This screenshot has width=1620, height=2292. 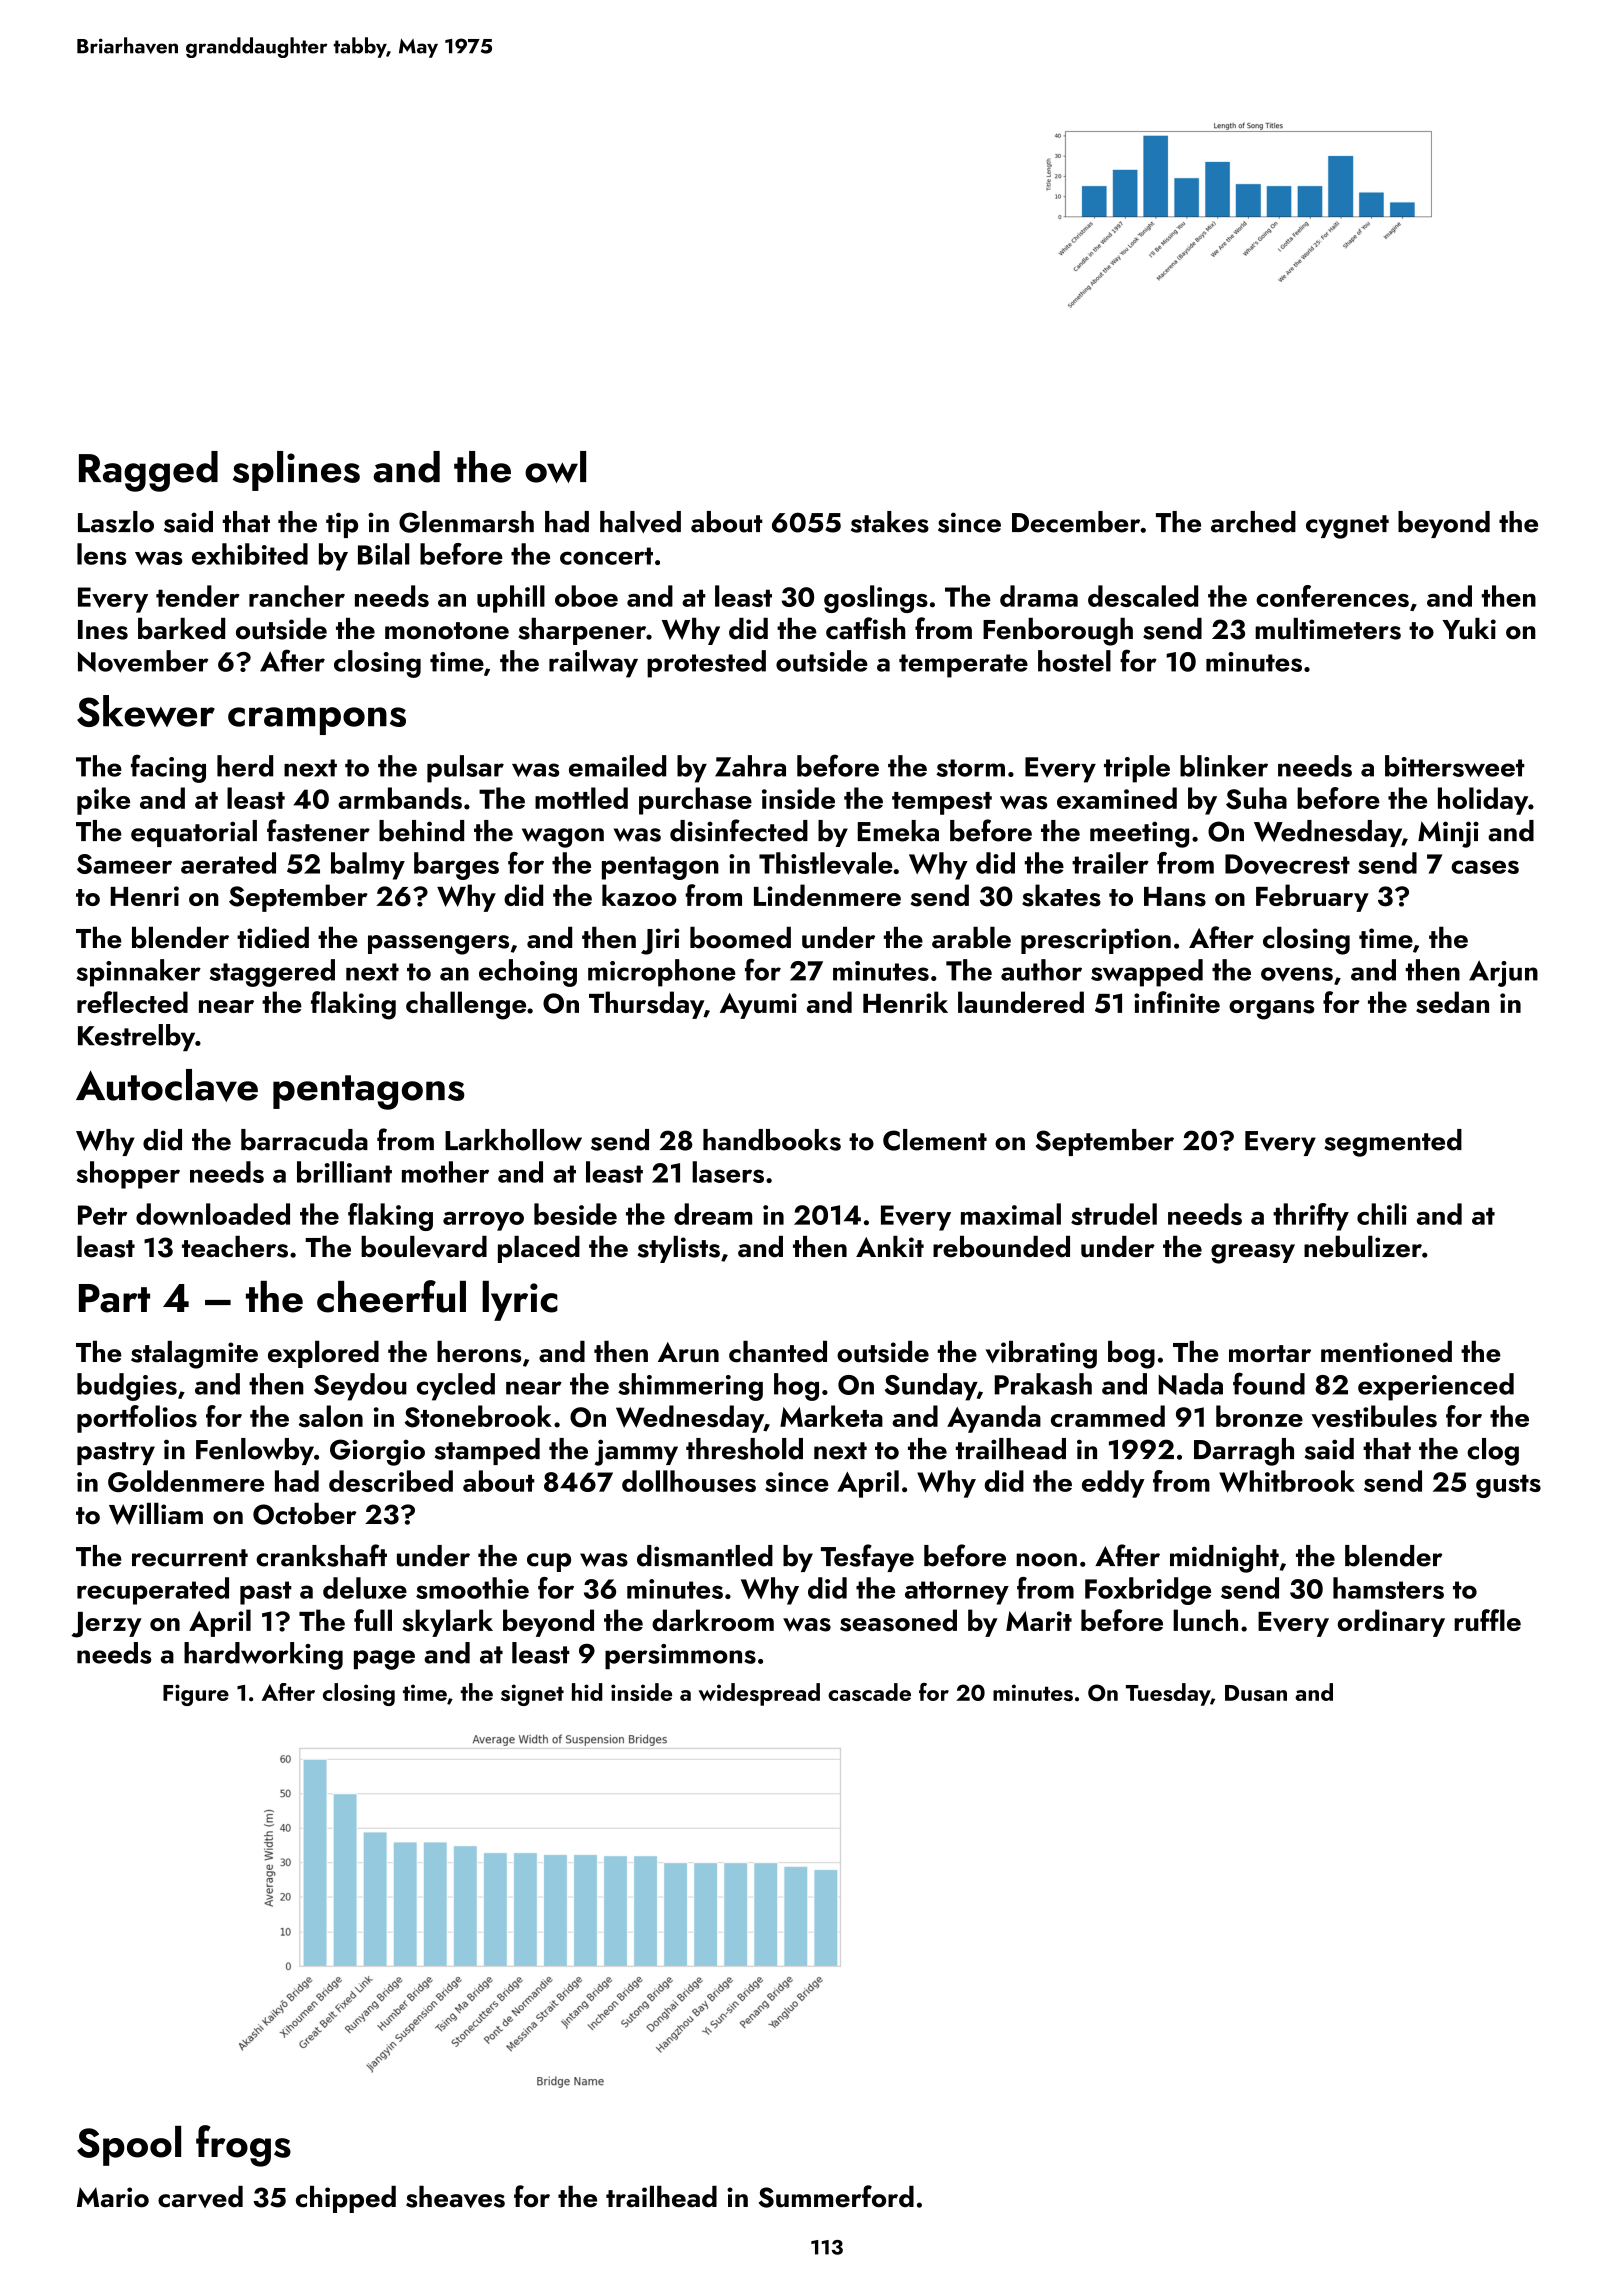 I want to click on Dovecrest, so click(x=1287, y=864).
